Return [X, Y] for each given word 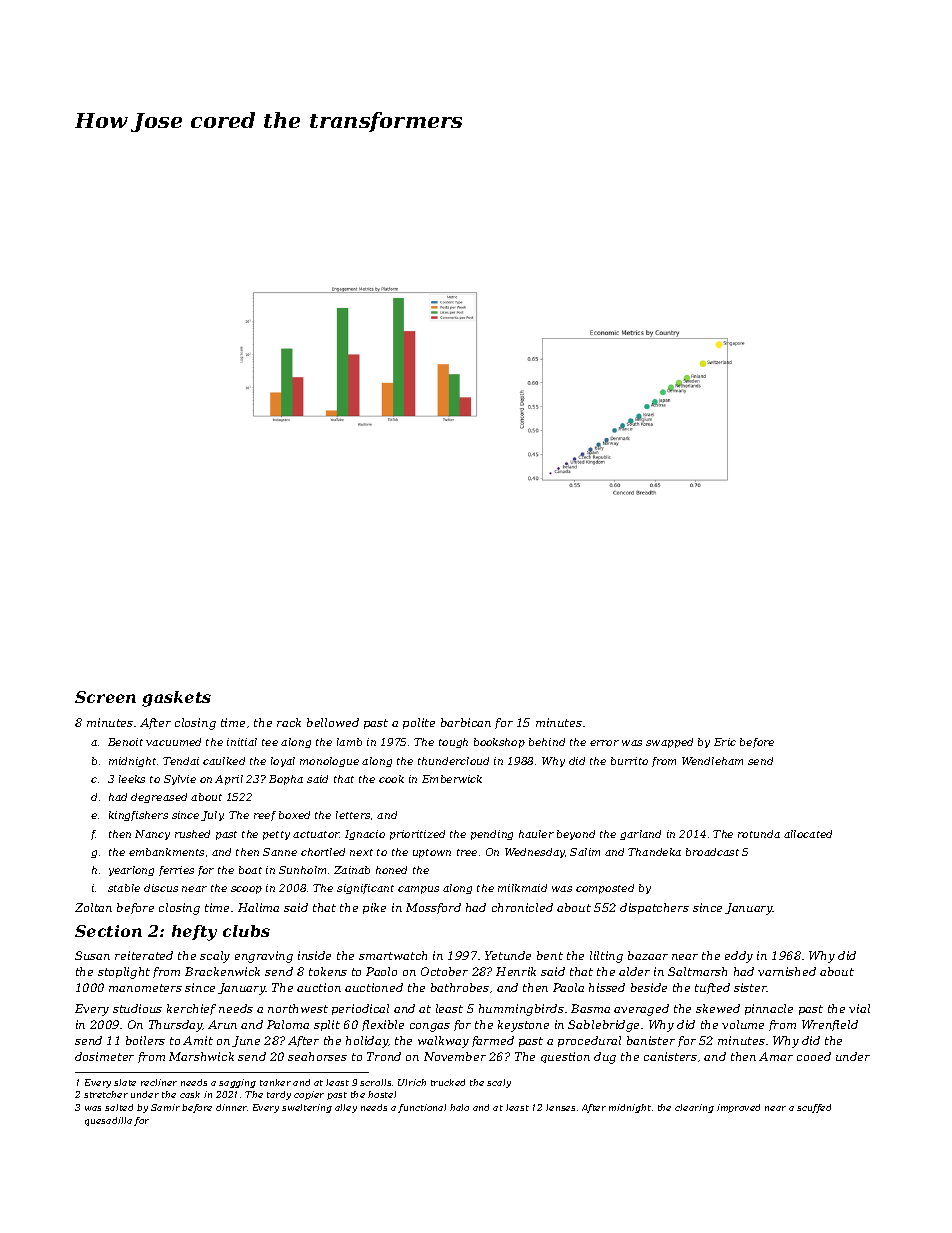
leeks [132, 779]
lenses [560, 1107]
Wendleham [712, 761]
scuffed [814, 1108]
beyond [576, 835]
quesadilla [108, 1121]
